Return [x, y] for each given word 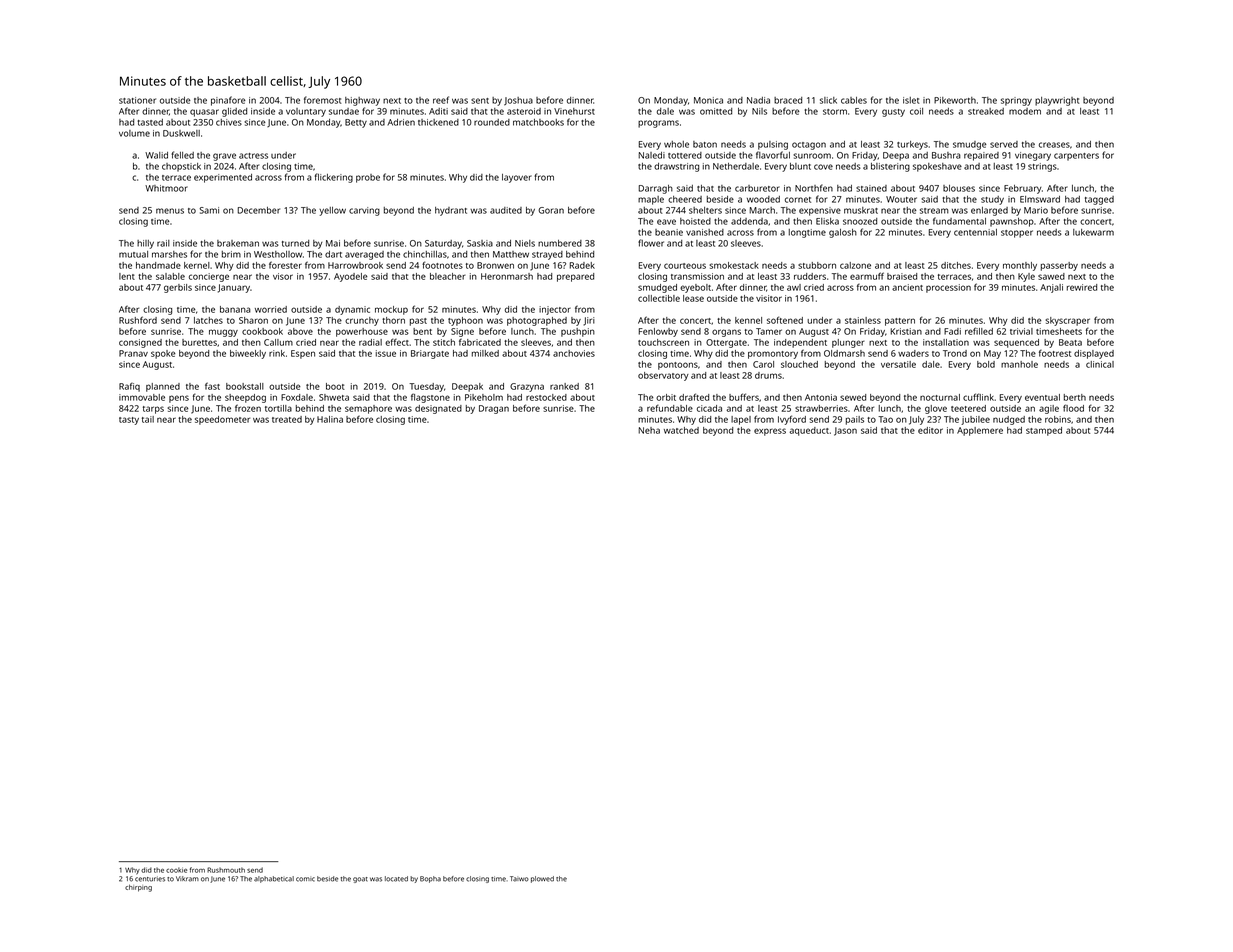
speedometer [222, 420]
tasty [129, 421]
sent [480, 101]
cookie [176, 870]
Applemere [980, 431]
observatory [663, 376]
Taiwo [519, 879]
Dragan [494, 409]
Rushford [138, 320]
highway [362, 101]
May [992, 354]
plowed [542, 879]
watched [681, 430]
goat [360, 880]
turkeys [912, 145]
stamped [1044, 431]
